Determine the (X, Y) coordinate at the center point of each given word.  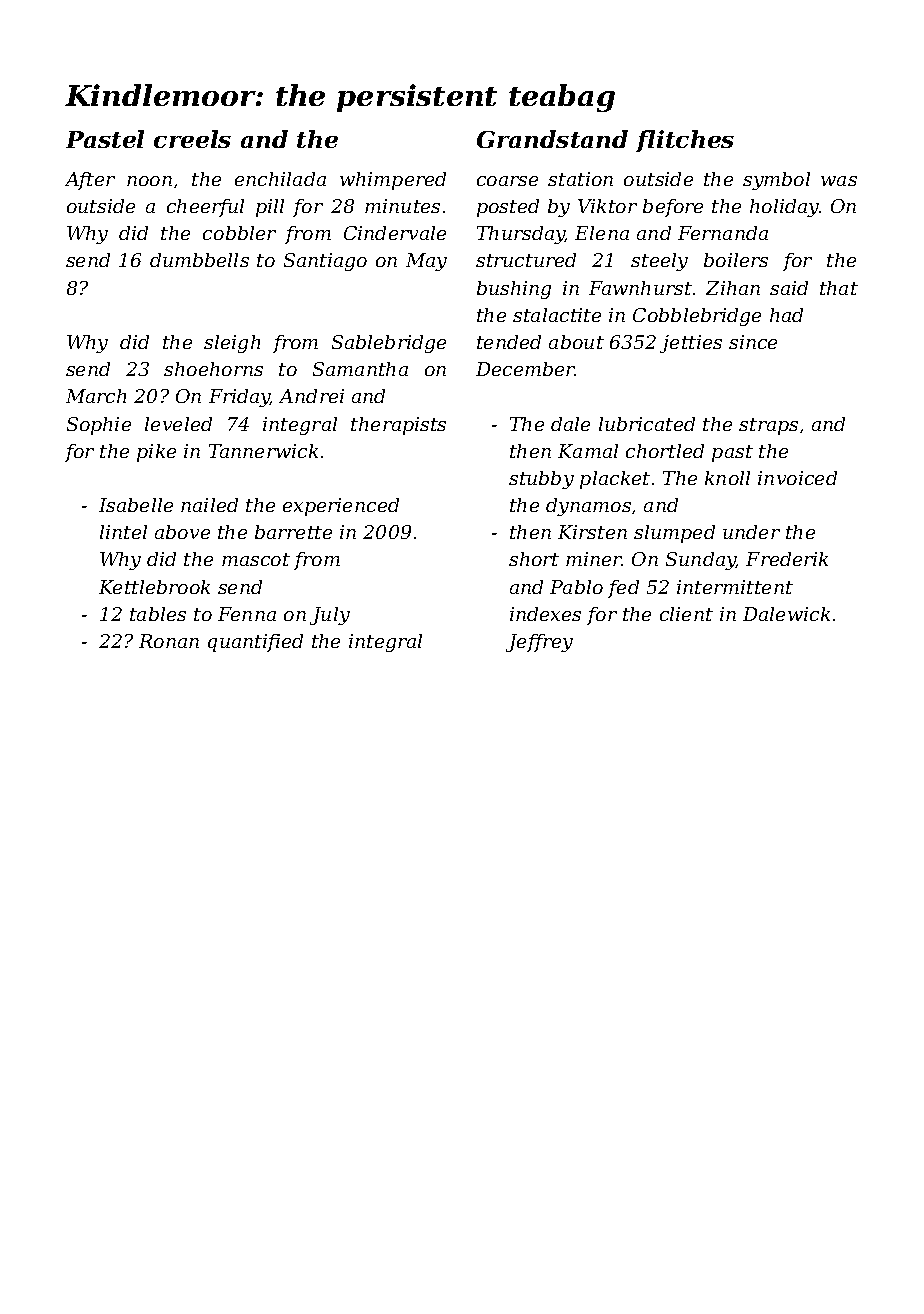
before (673, 208)
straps (768, 426)
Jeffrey (539, 643)
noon (149, 181)
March (96, 396)
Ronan (169, 641)
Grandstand (552, 139)
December (525, 369)
